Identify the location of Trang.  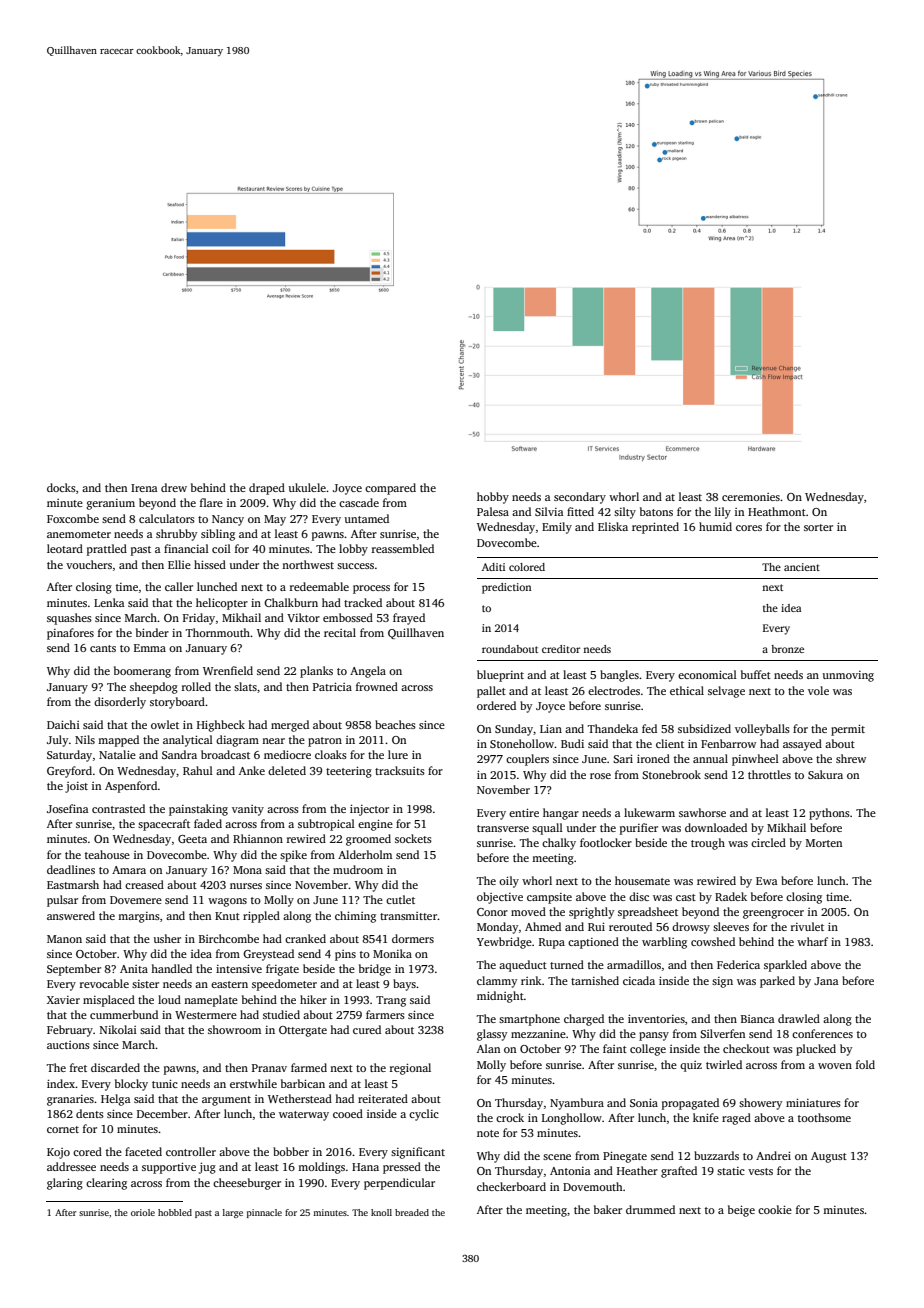
(391, 1001).
